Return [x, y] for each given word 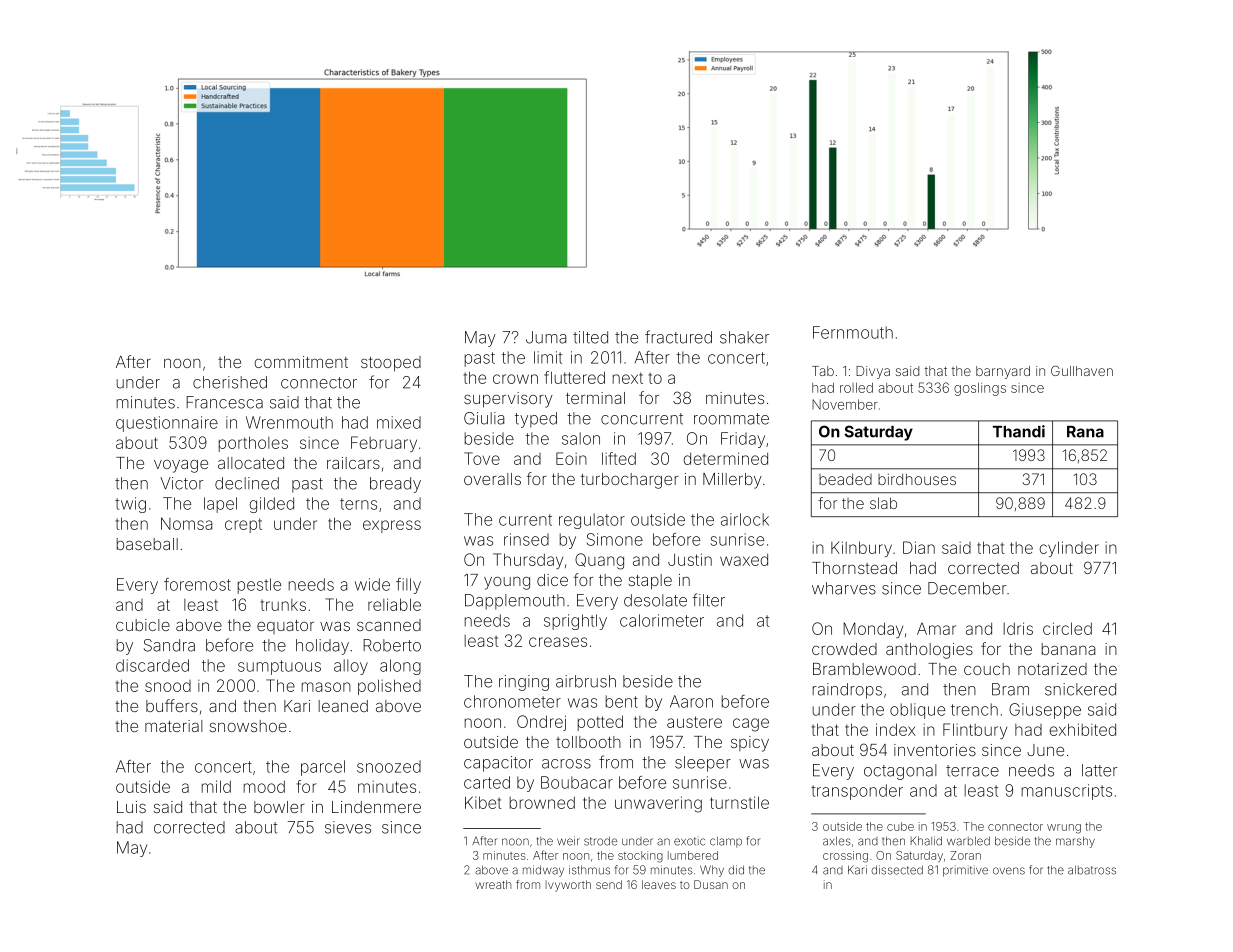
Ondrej [541, 723]
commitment [301, 362]
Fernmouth [853, 332]
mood [264, 786]
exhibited [1082, 729]
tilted [590, 337]
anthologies [929, 651]
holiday [322, 647]
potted [600, 723]
